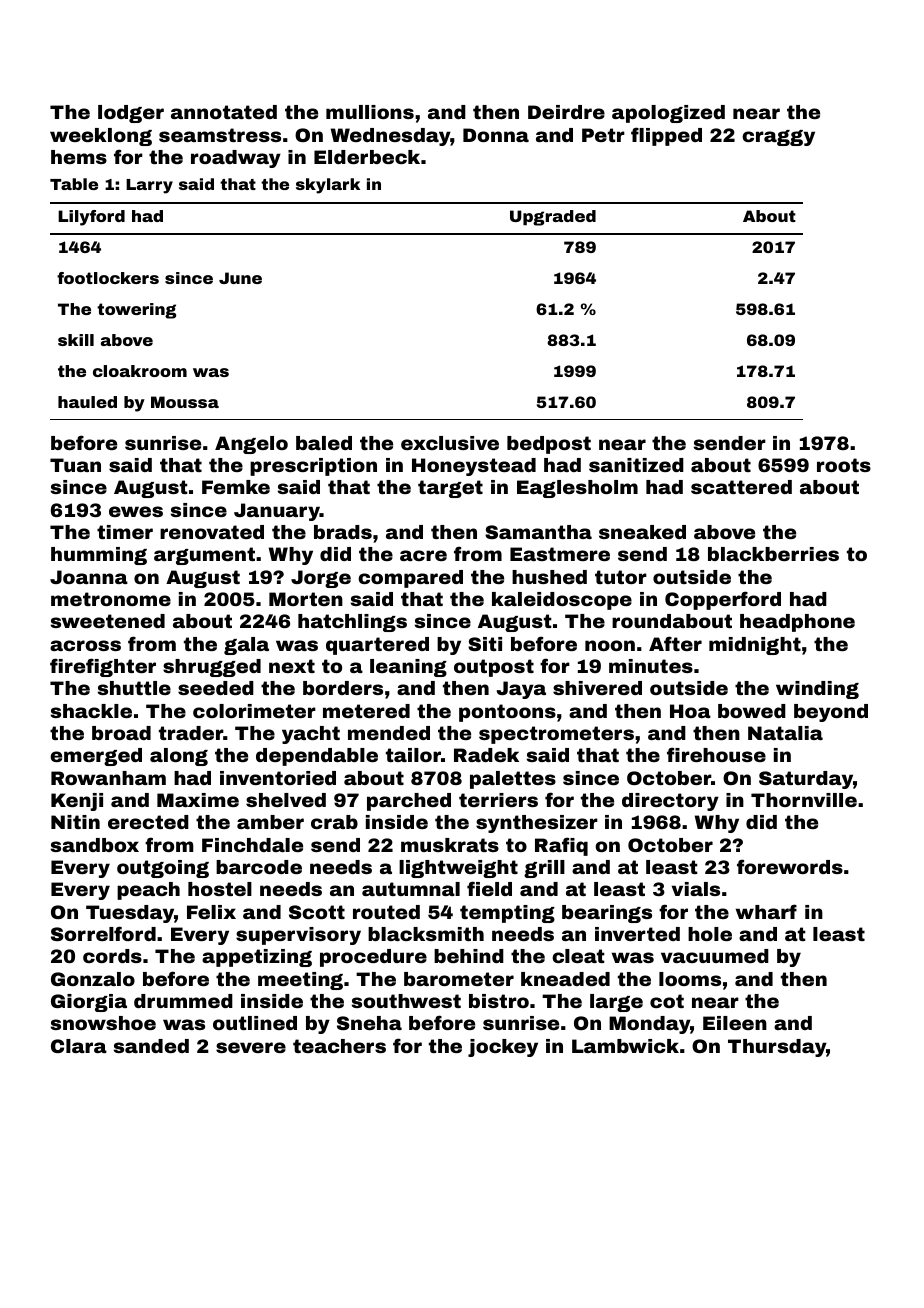 The width and height of the image is (924, 1308). Describe the element at coordinates (458, 869) in the image. I see `lightweight` at that location.
